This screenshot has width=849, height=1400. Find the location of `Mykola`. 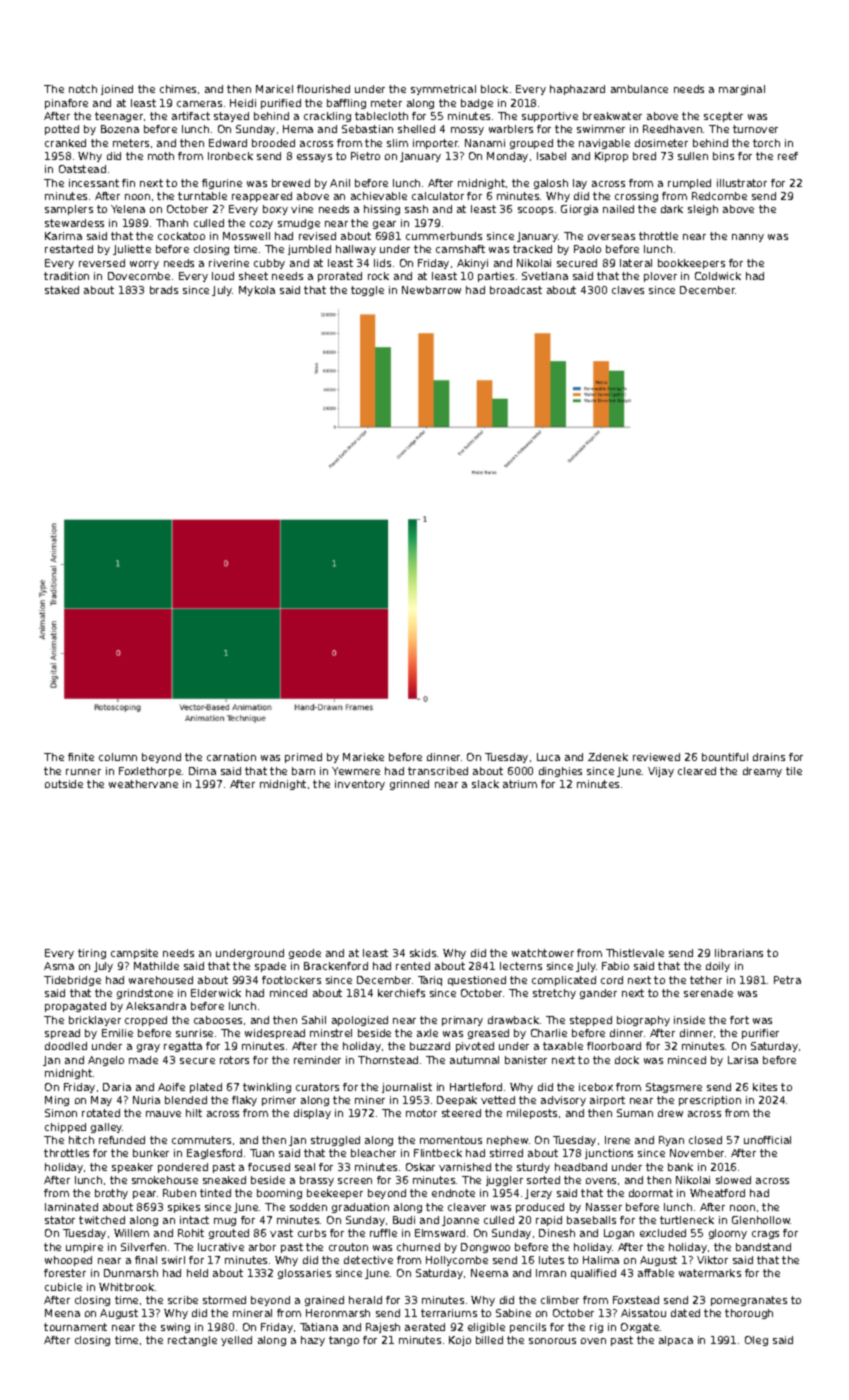

Mykola is located at coordinates (257, 291).
